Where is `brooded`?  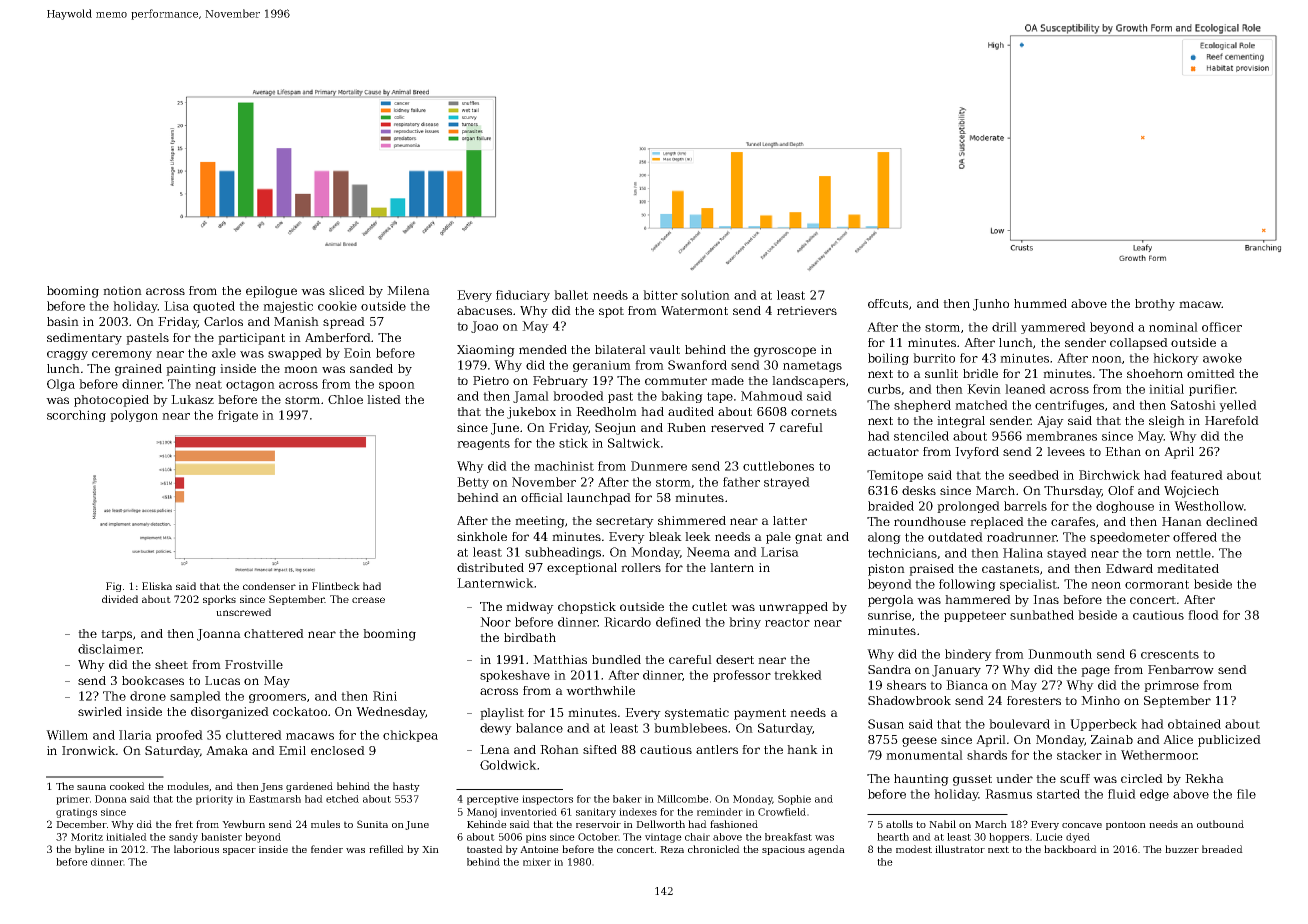
brooded is located at coordinates (578, 396).
